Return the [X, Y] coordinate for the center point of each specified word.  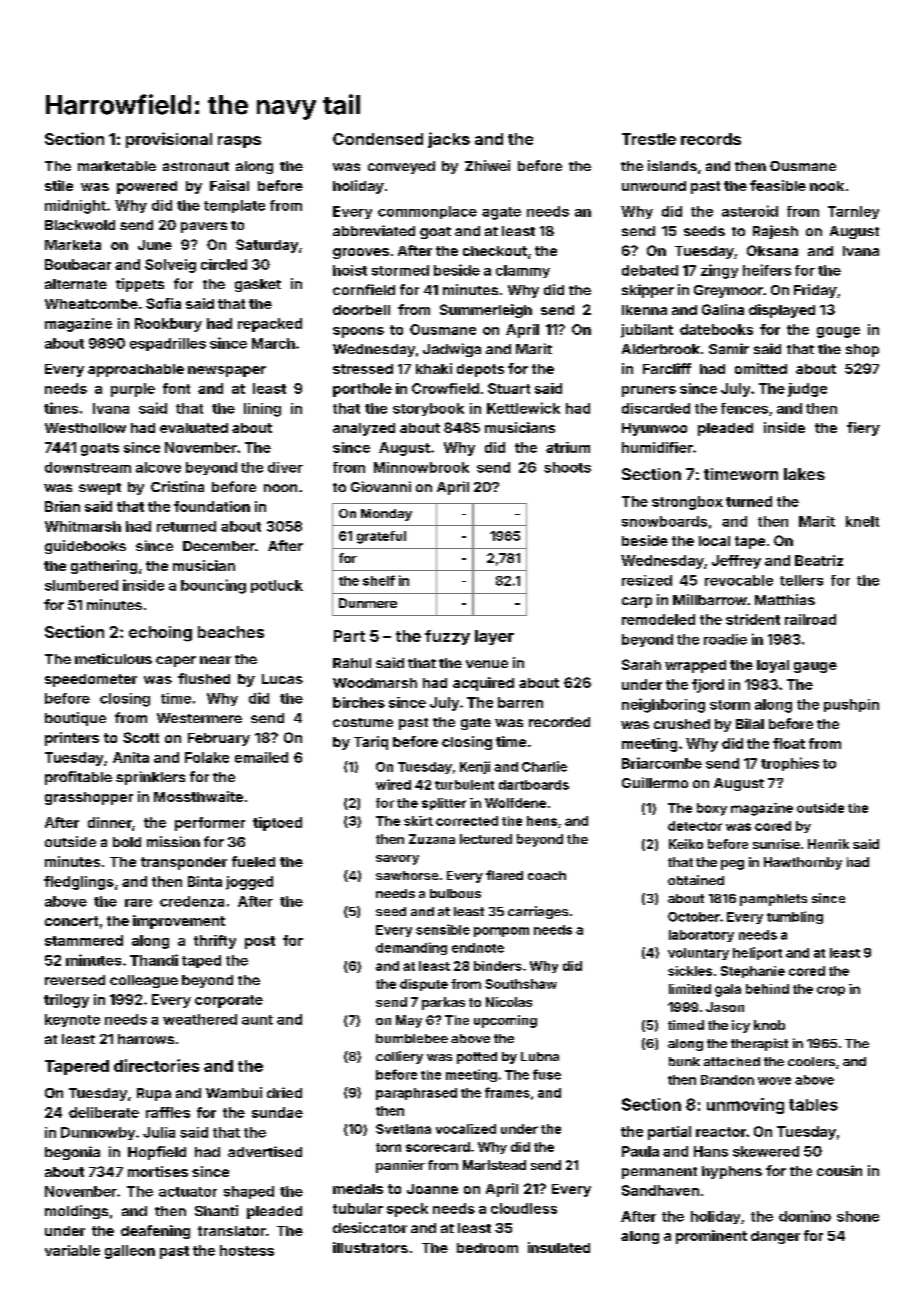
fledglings [79, 883]
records [711, 139]
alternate [76, 284]
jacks [449, 140]
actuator [188, 1192]
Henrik [828, 844]
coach [547, 875]
